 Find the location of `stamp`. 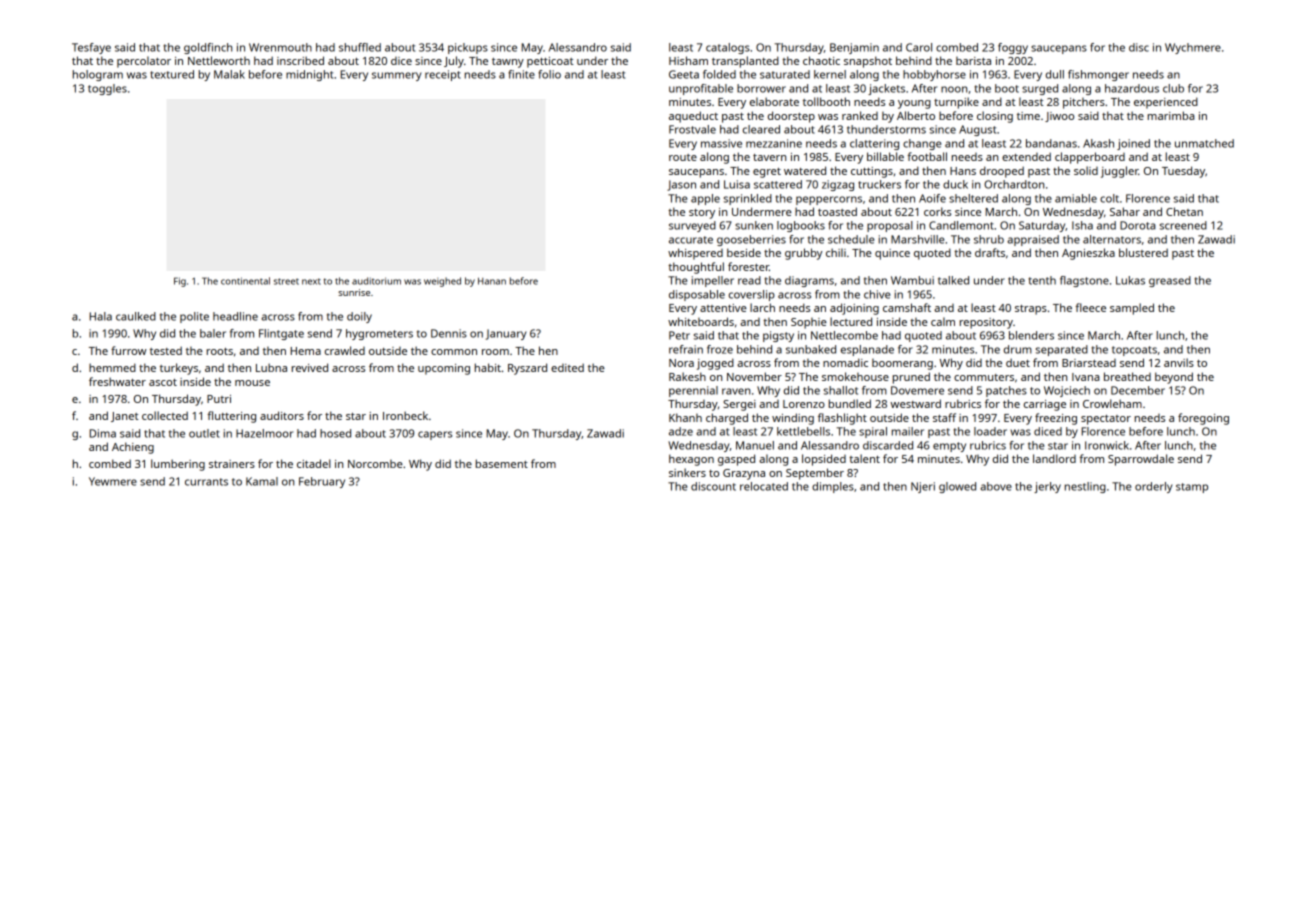

stamp is located at coordinates (1192, 488).
